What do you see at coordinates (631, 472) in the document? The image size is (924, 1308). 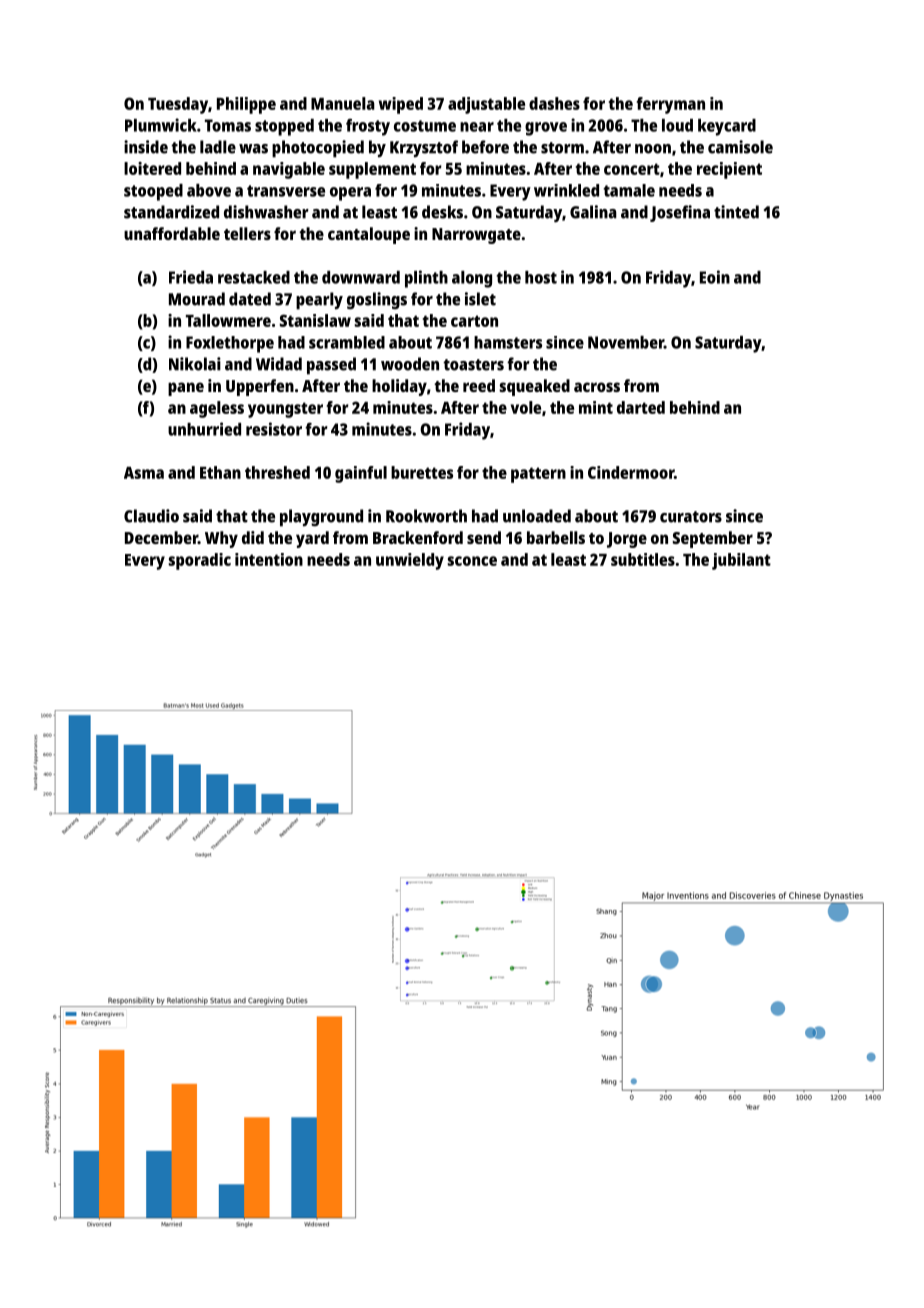 I see `Cindermoor` at bounding box center [631, 472].
